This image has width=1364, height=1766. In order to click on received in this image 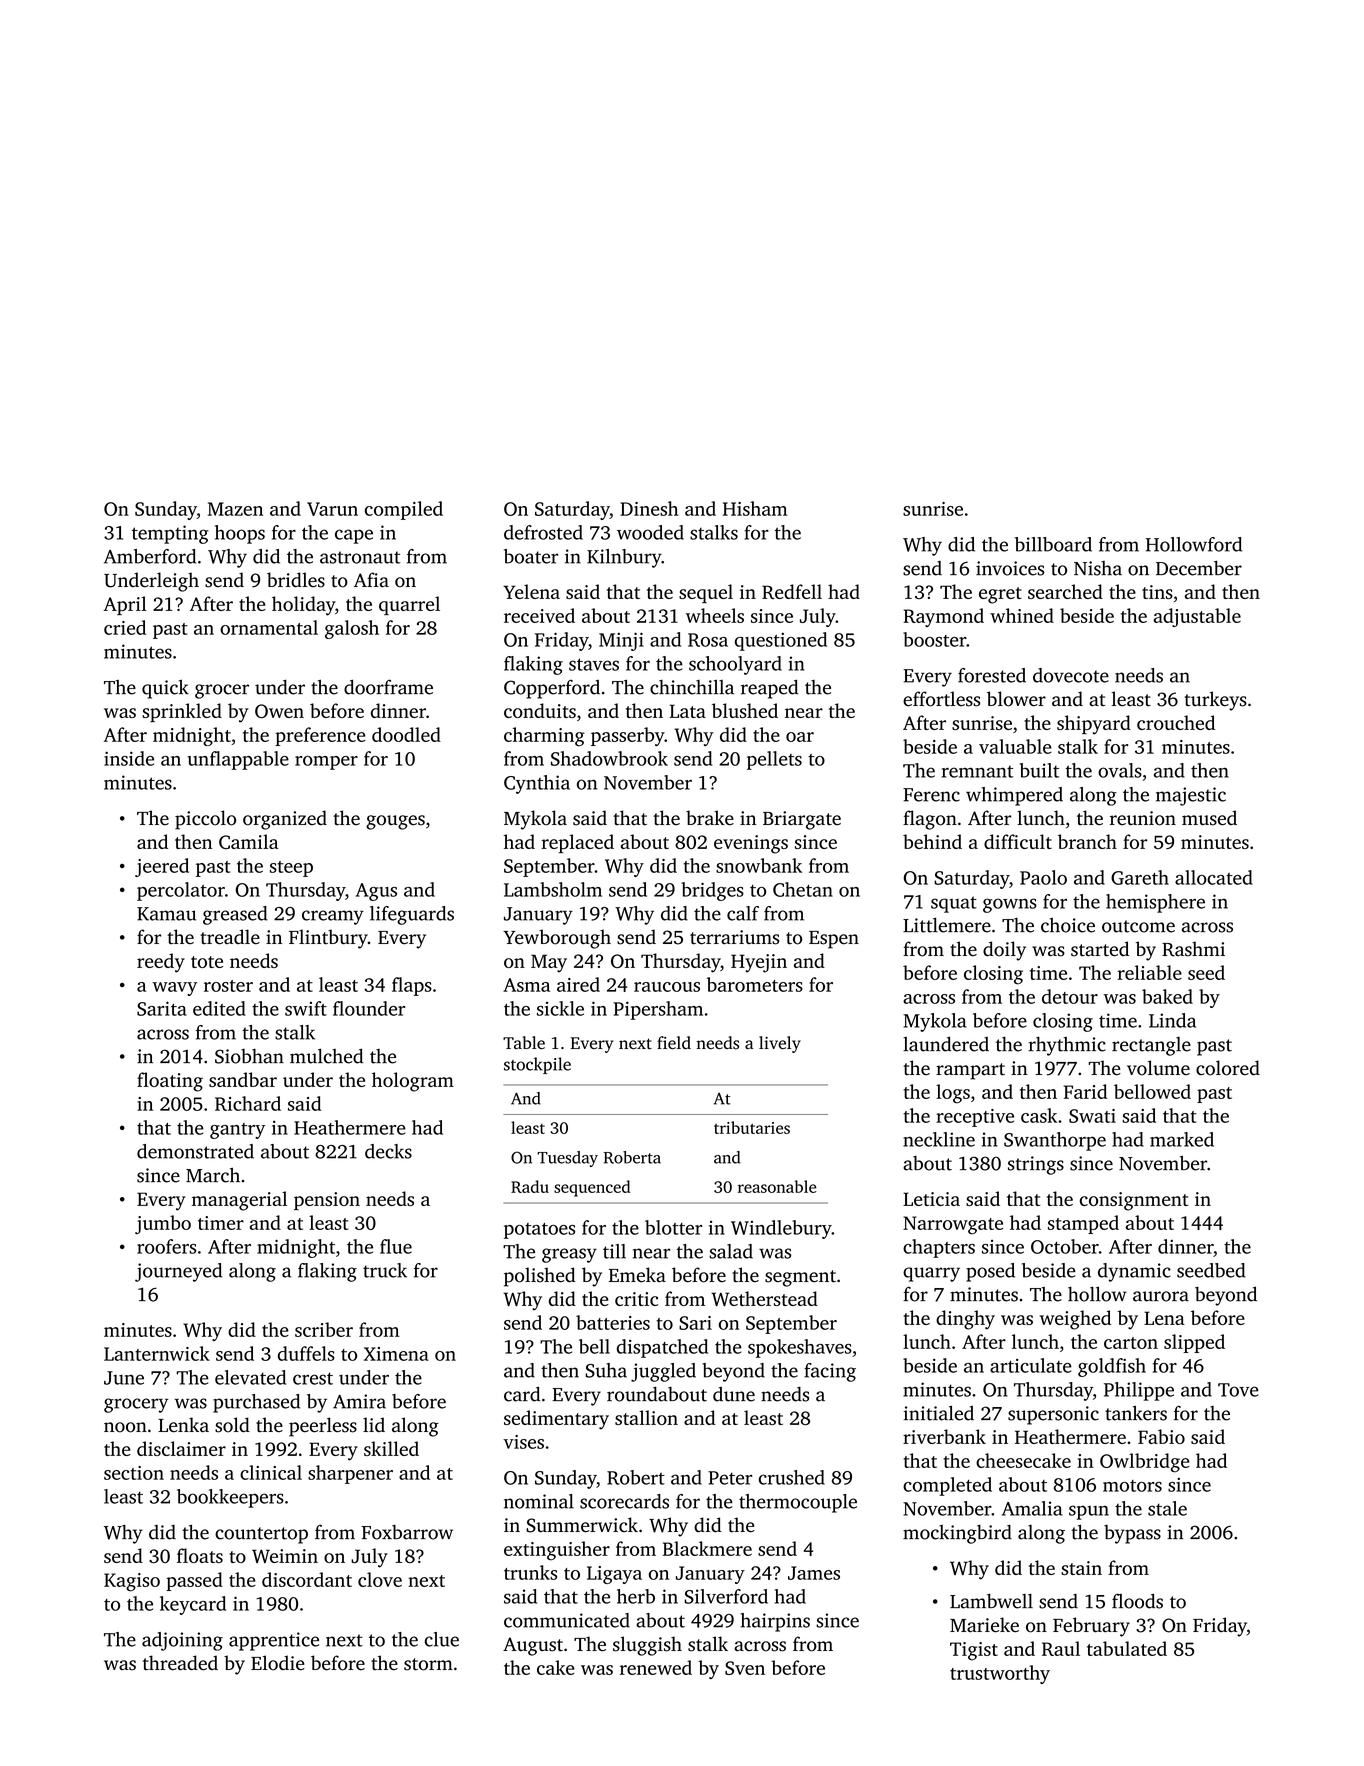, I will do `click(539, 615)`.
